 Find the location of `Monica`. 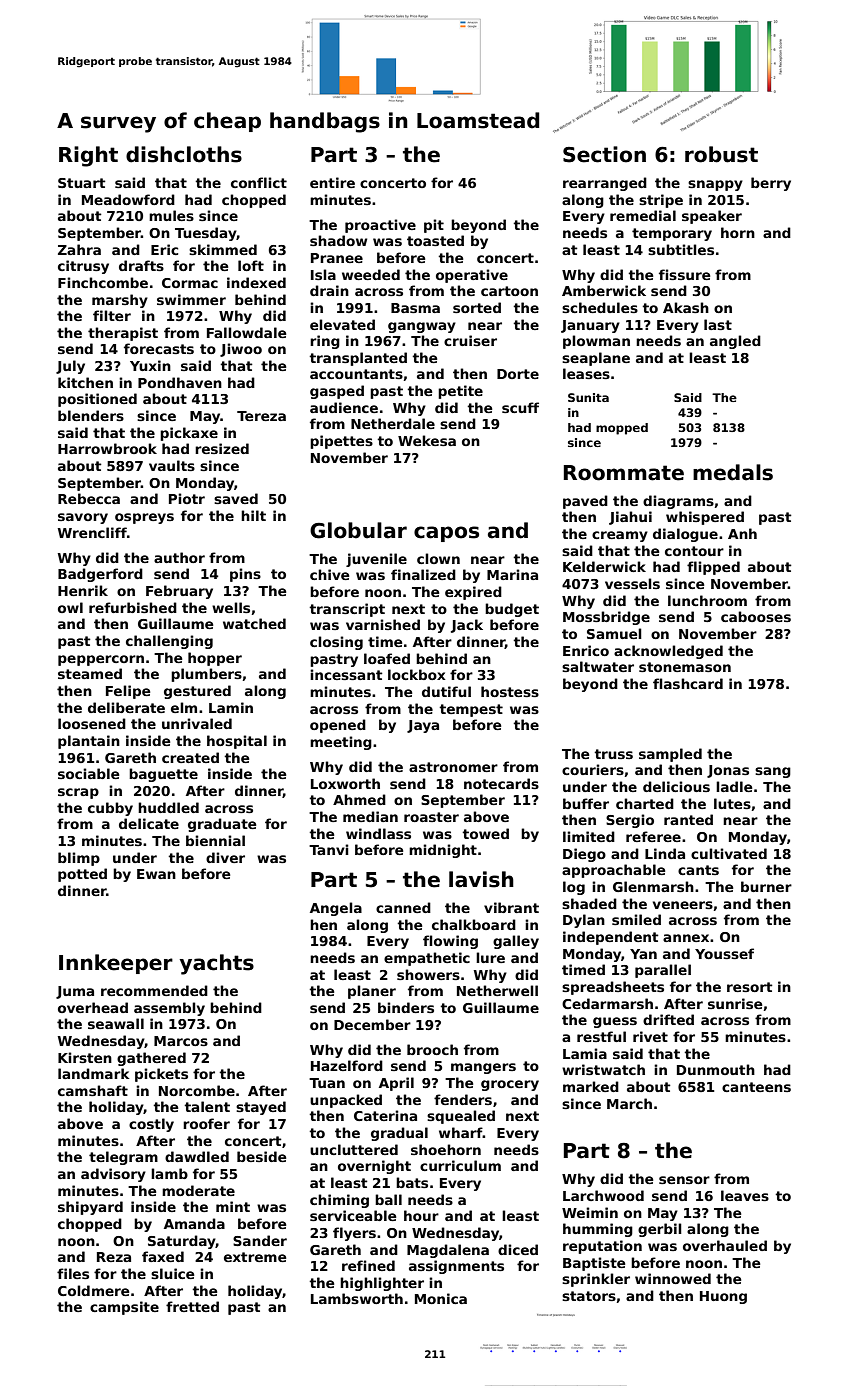

Monica is located at coordinates (441, 1298).
